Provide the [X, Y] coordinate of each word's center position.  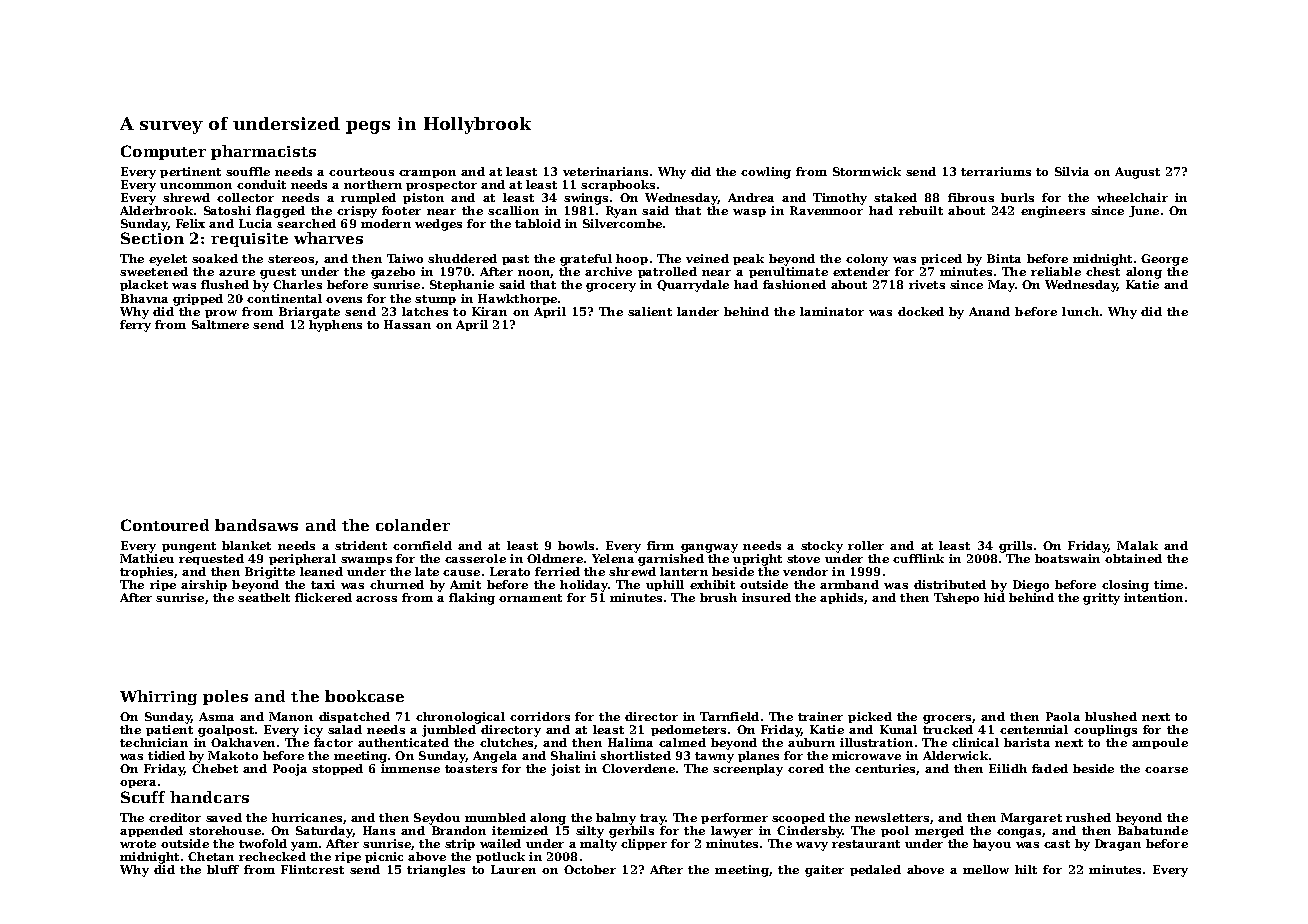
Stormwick [867, 171]
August [1137, 173]
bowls [576, 545]
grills [1015, 547]
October [590, 869]
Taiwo [405, 258]
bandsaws [256, 525]
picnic [384, 857]
